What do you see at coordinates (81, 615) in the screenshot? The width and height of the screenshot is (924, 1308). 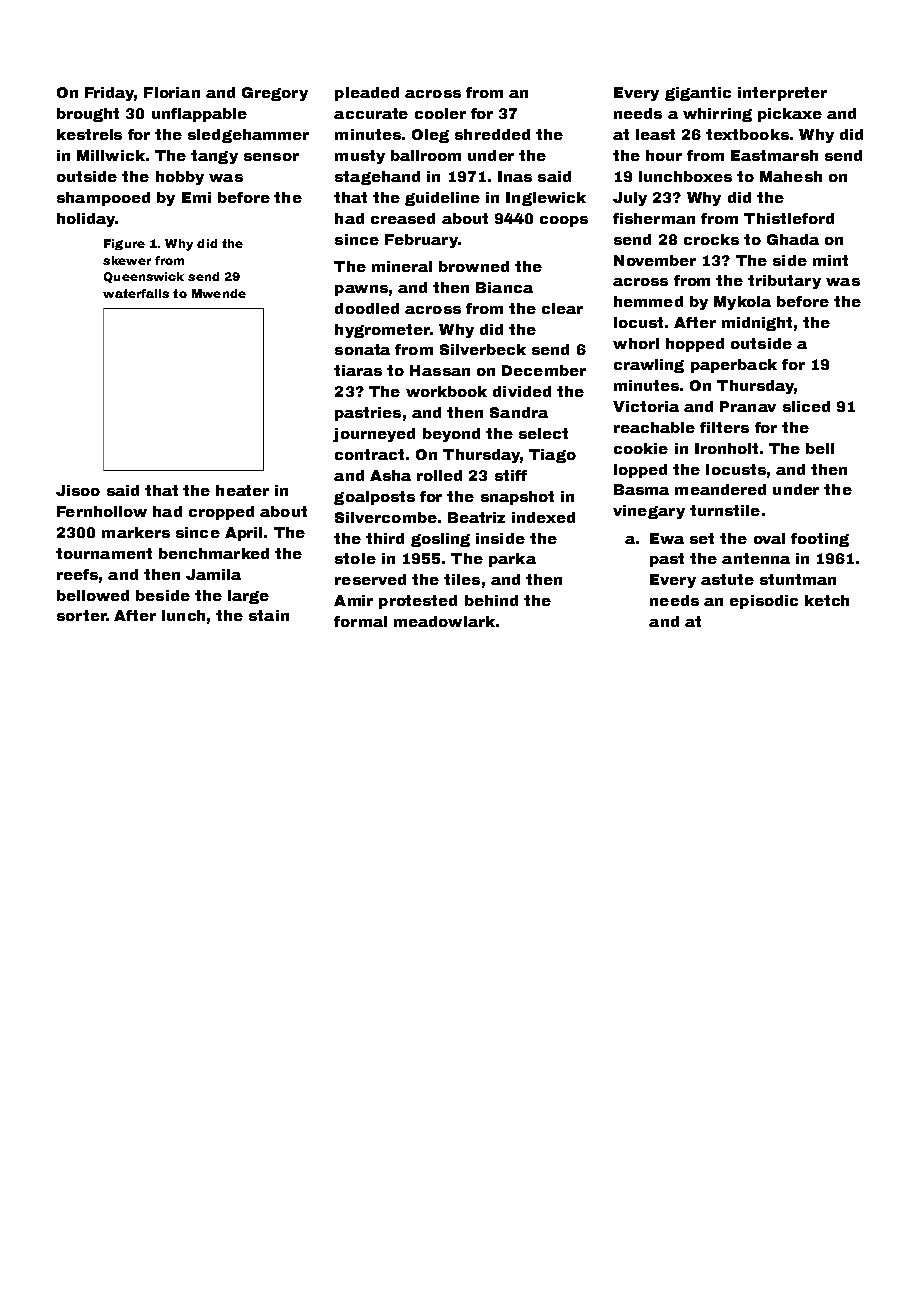 I see `sorter` at bounding box center [81, 615].
